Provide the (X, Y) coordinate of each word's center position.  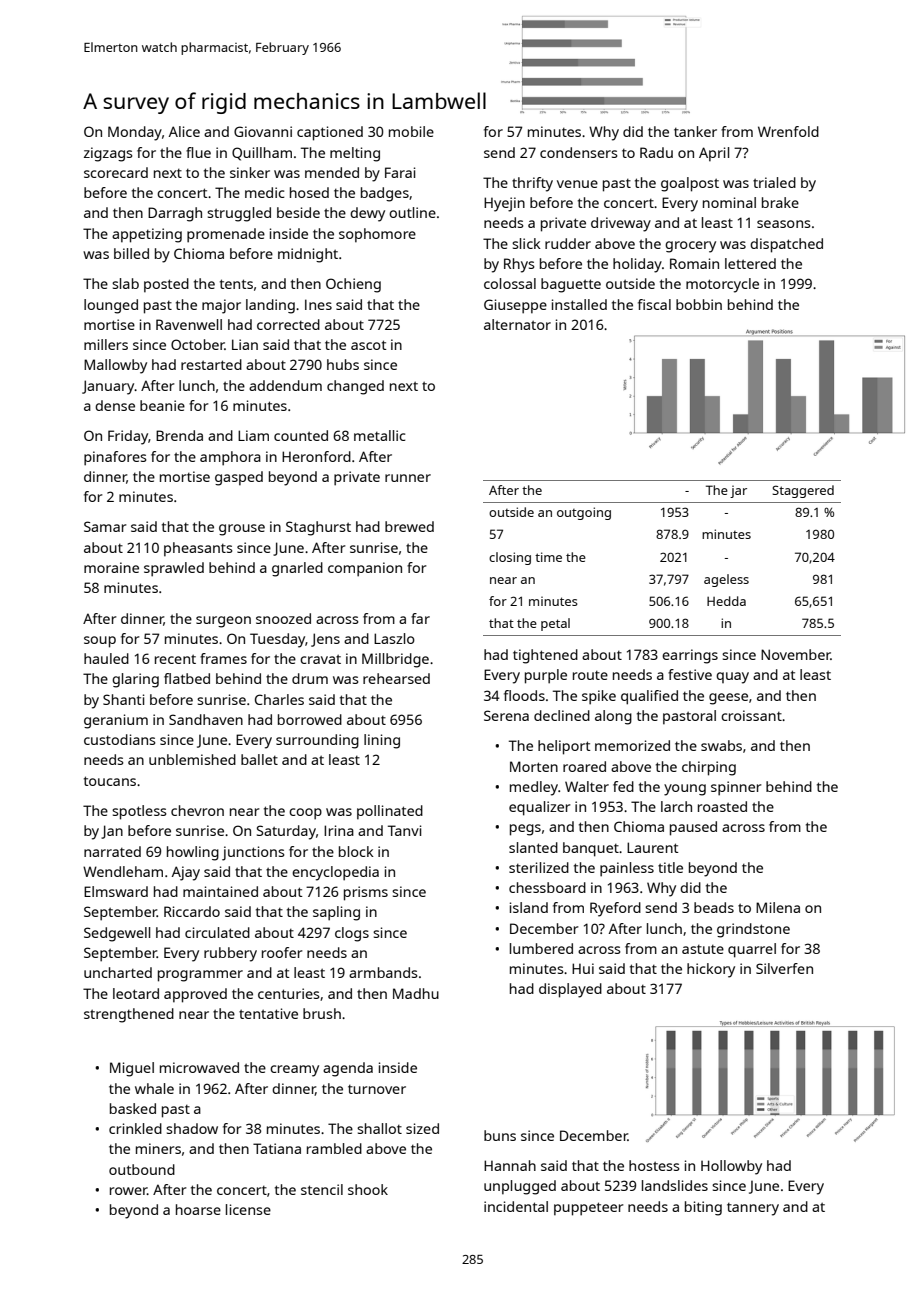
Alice (184, 131)
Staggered (803, 491)
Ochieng (353, 285)
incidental (516, 1206)
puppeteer (589, 1209)
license (248, 1209)
